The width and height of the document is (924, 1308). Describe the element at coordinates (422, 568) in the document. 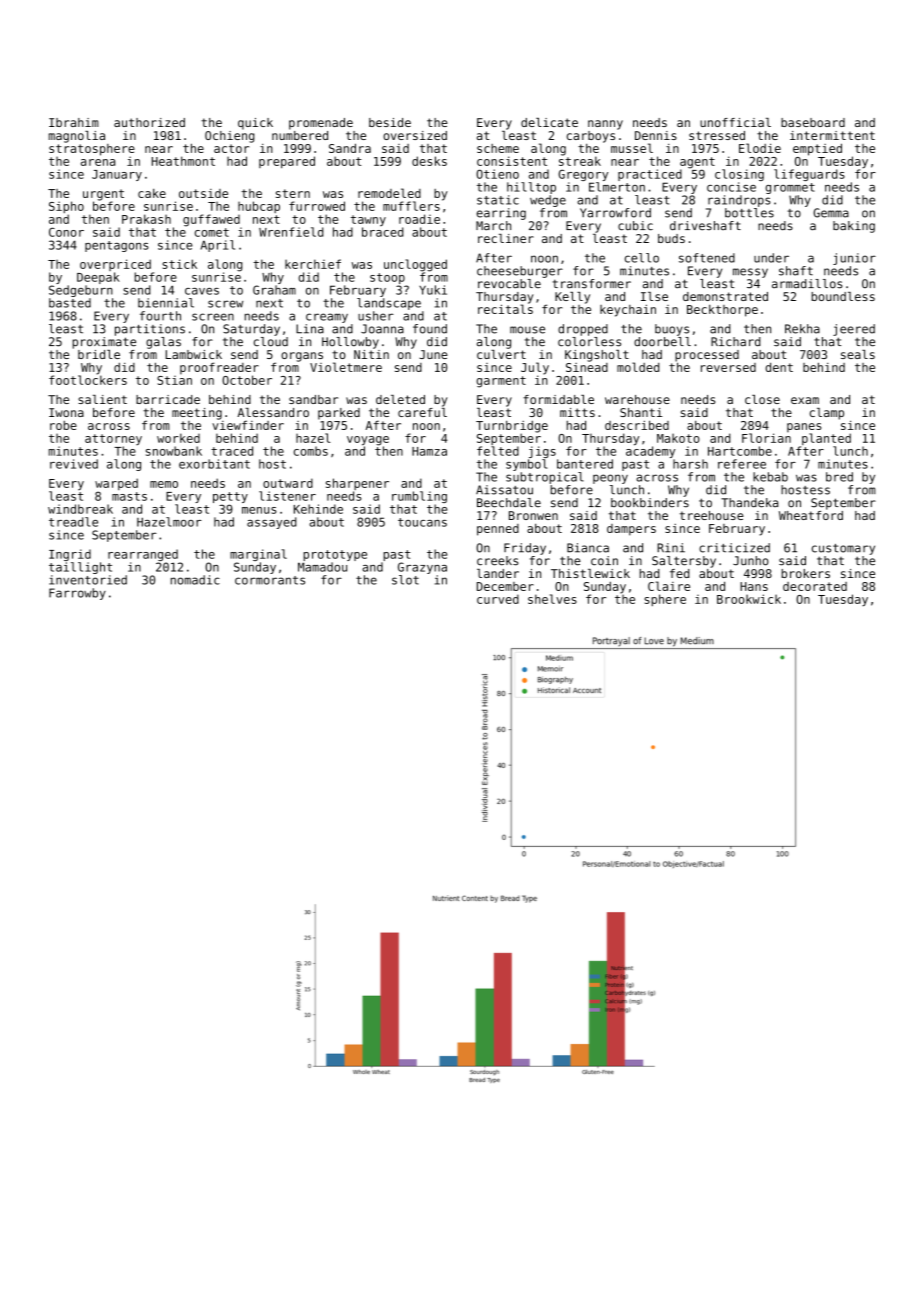

I see `Grazyna` at that location.
